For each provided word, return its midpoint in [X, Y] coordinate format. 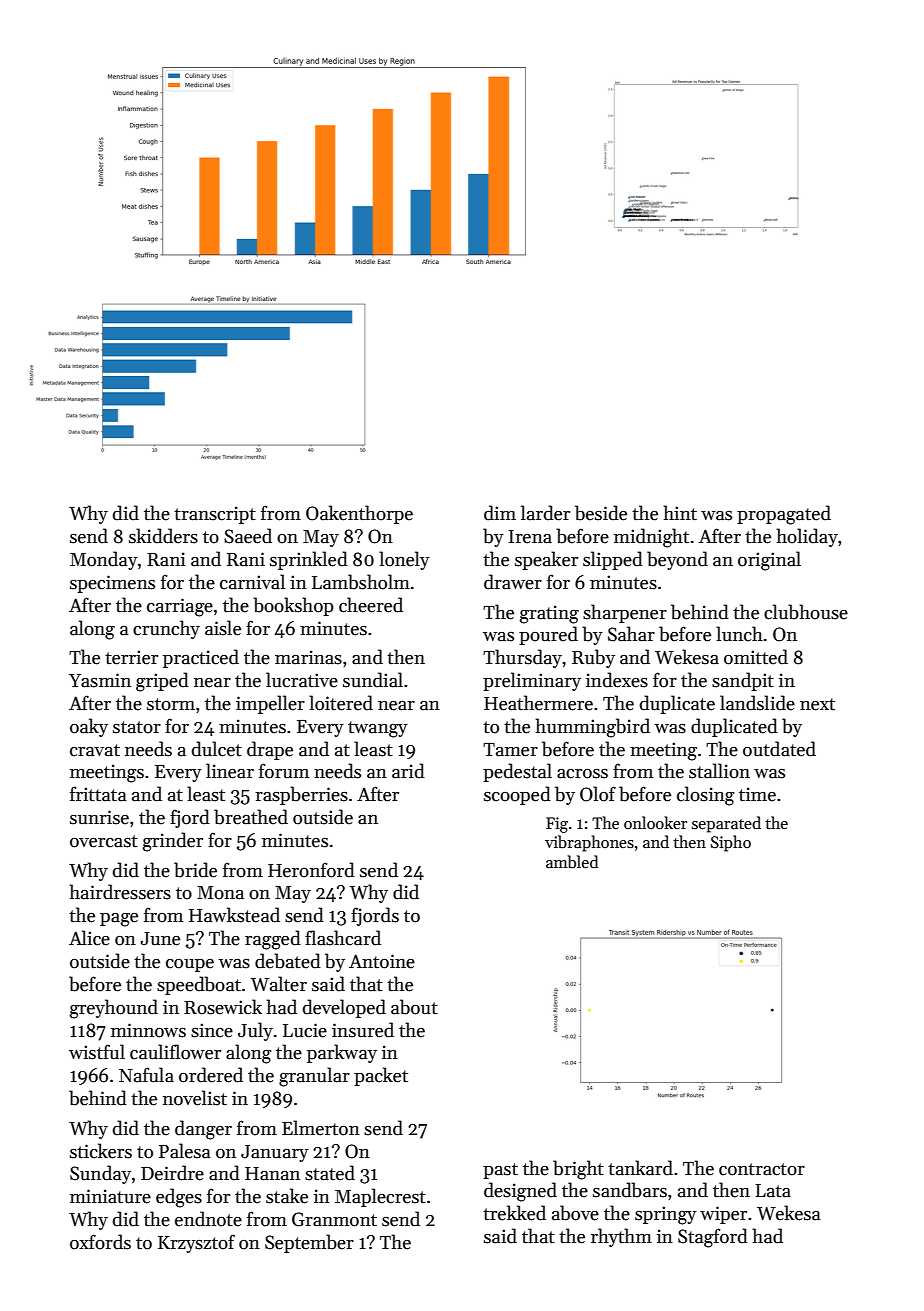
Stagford [713, 1238]
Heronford [311, 870]
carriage [180, 607]
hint [680, 513]
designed [520, 1192]
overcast [104, 841]
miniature [110, 1196]
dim [500, 513]
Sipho [731, 843]
